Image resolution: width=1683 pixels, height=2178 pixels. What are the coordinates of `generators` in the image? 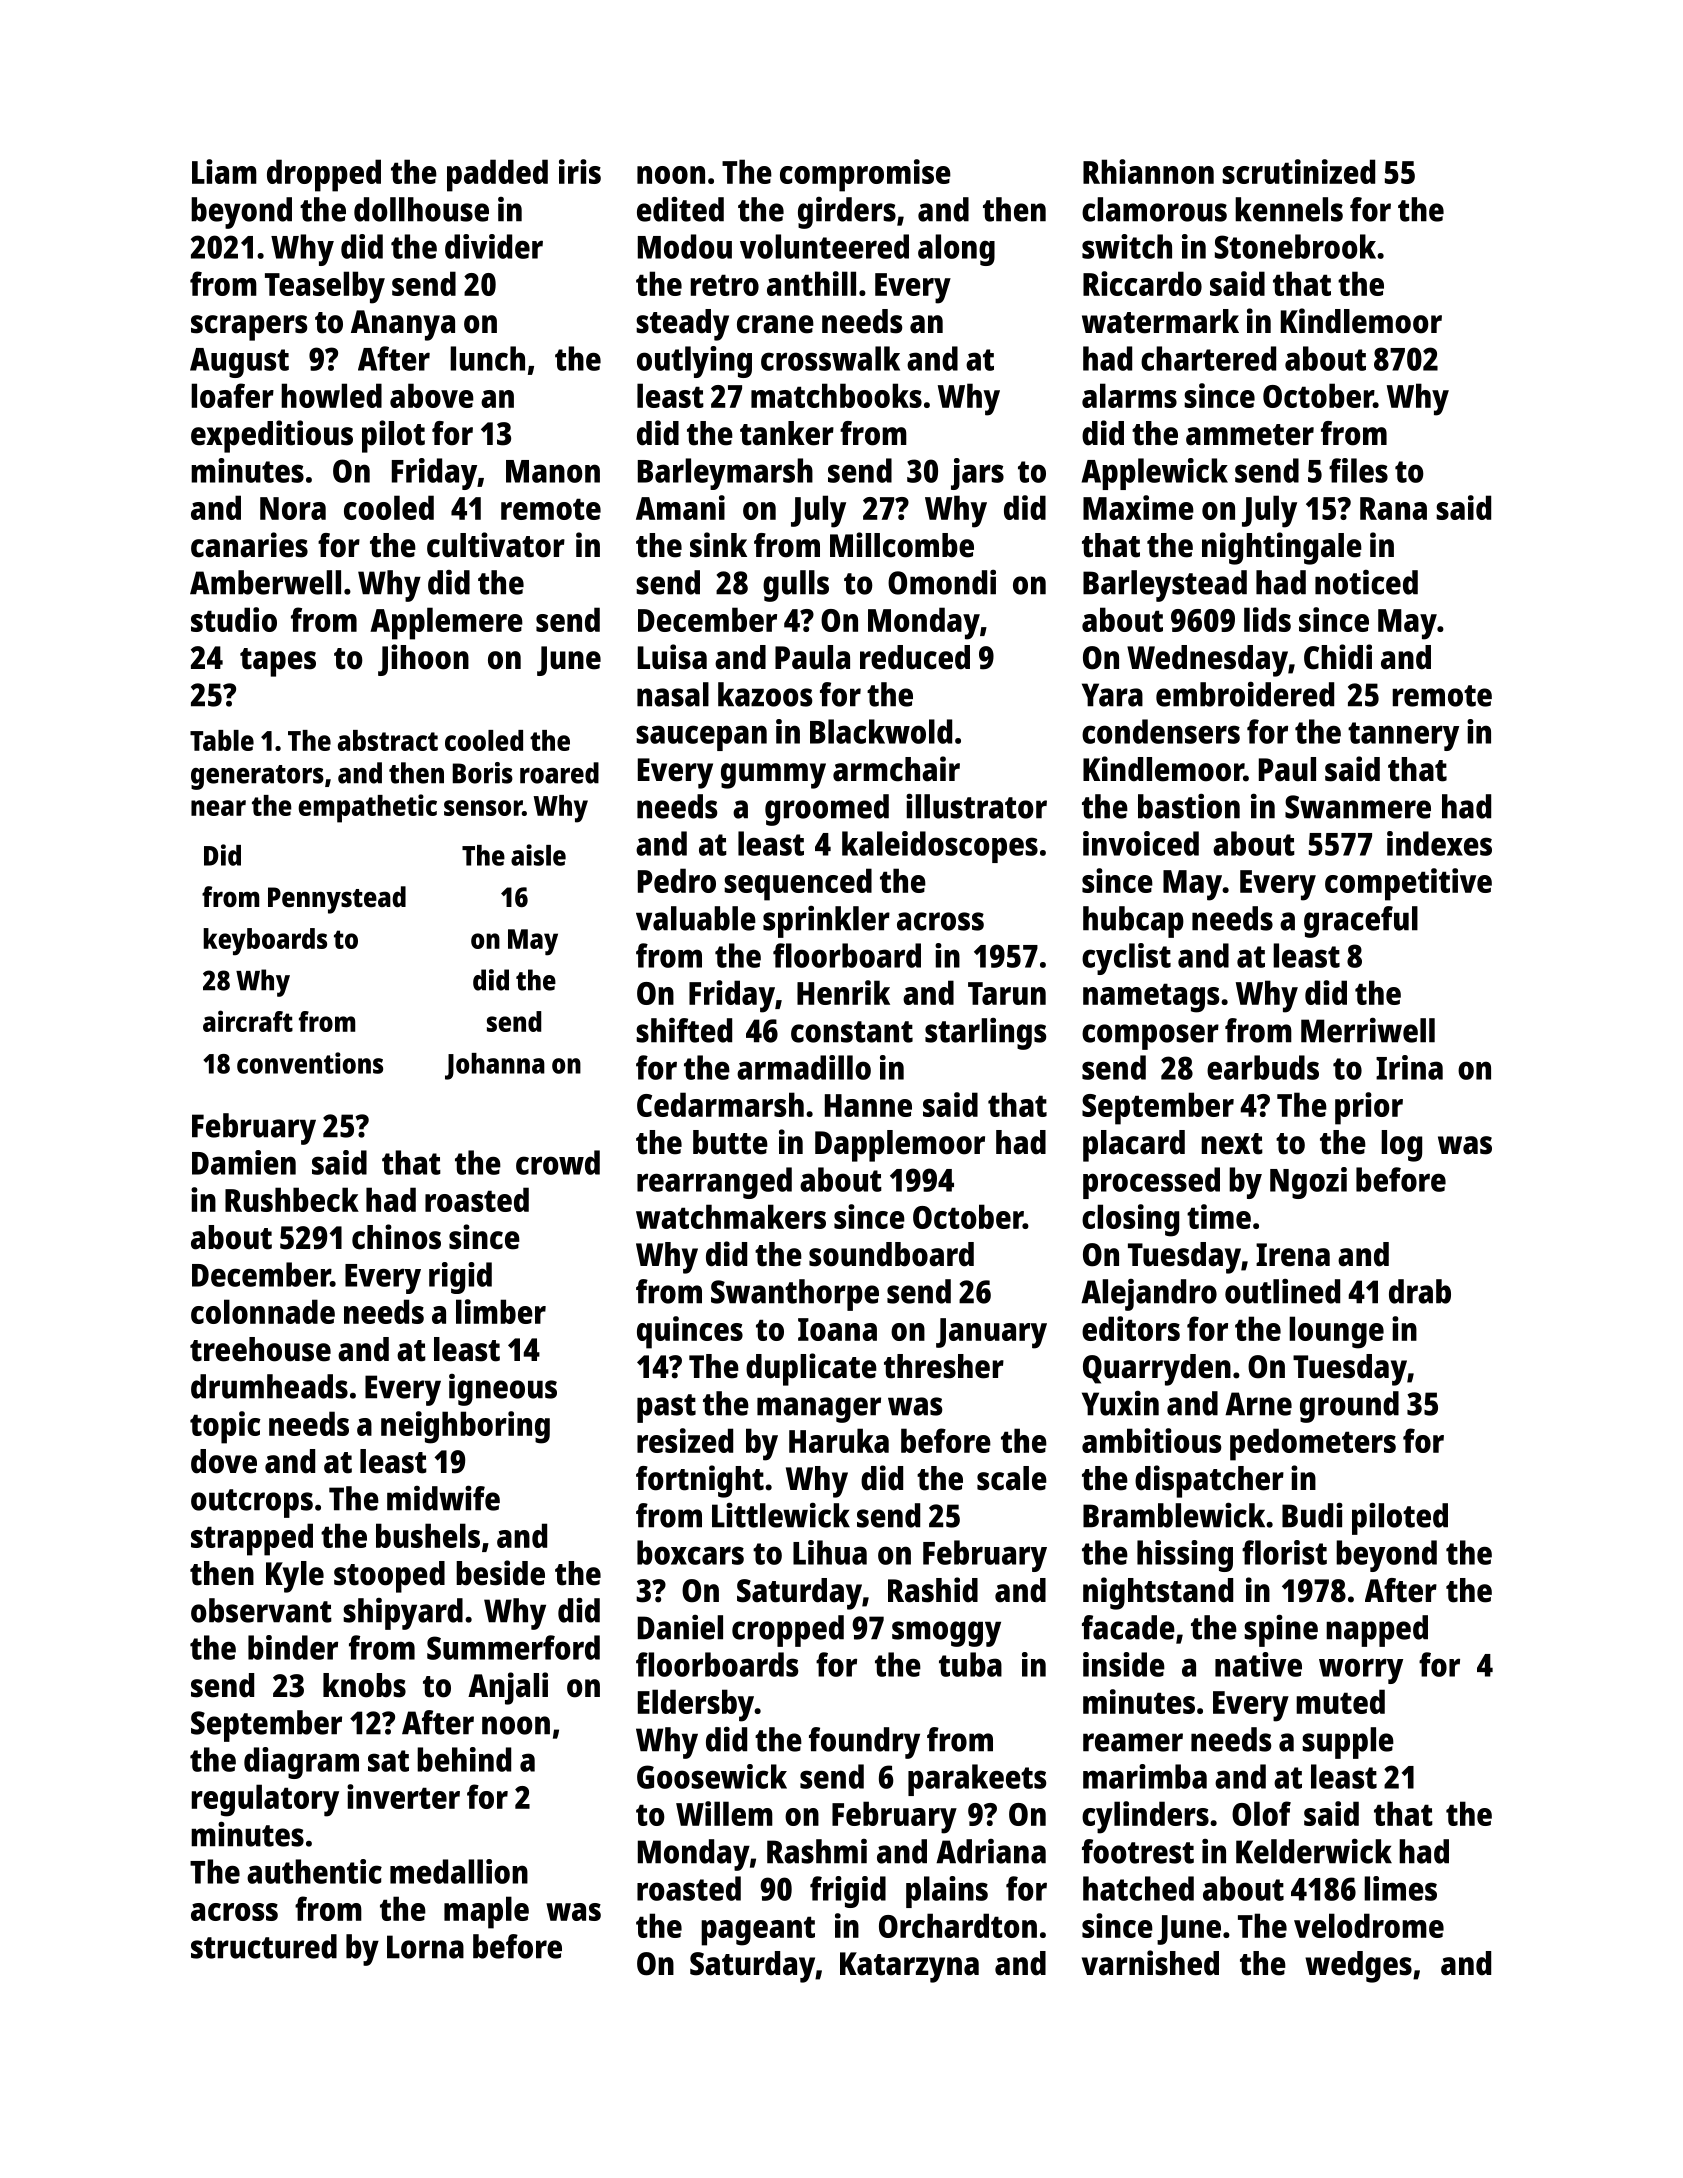 It's located at (257, 777).
